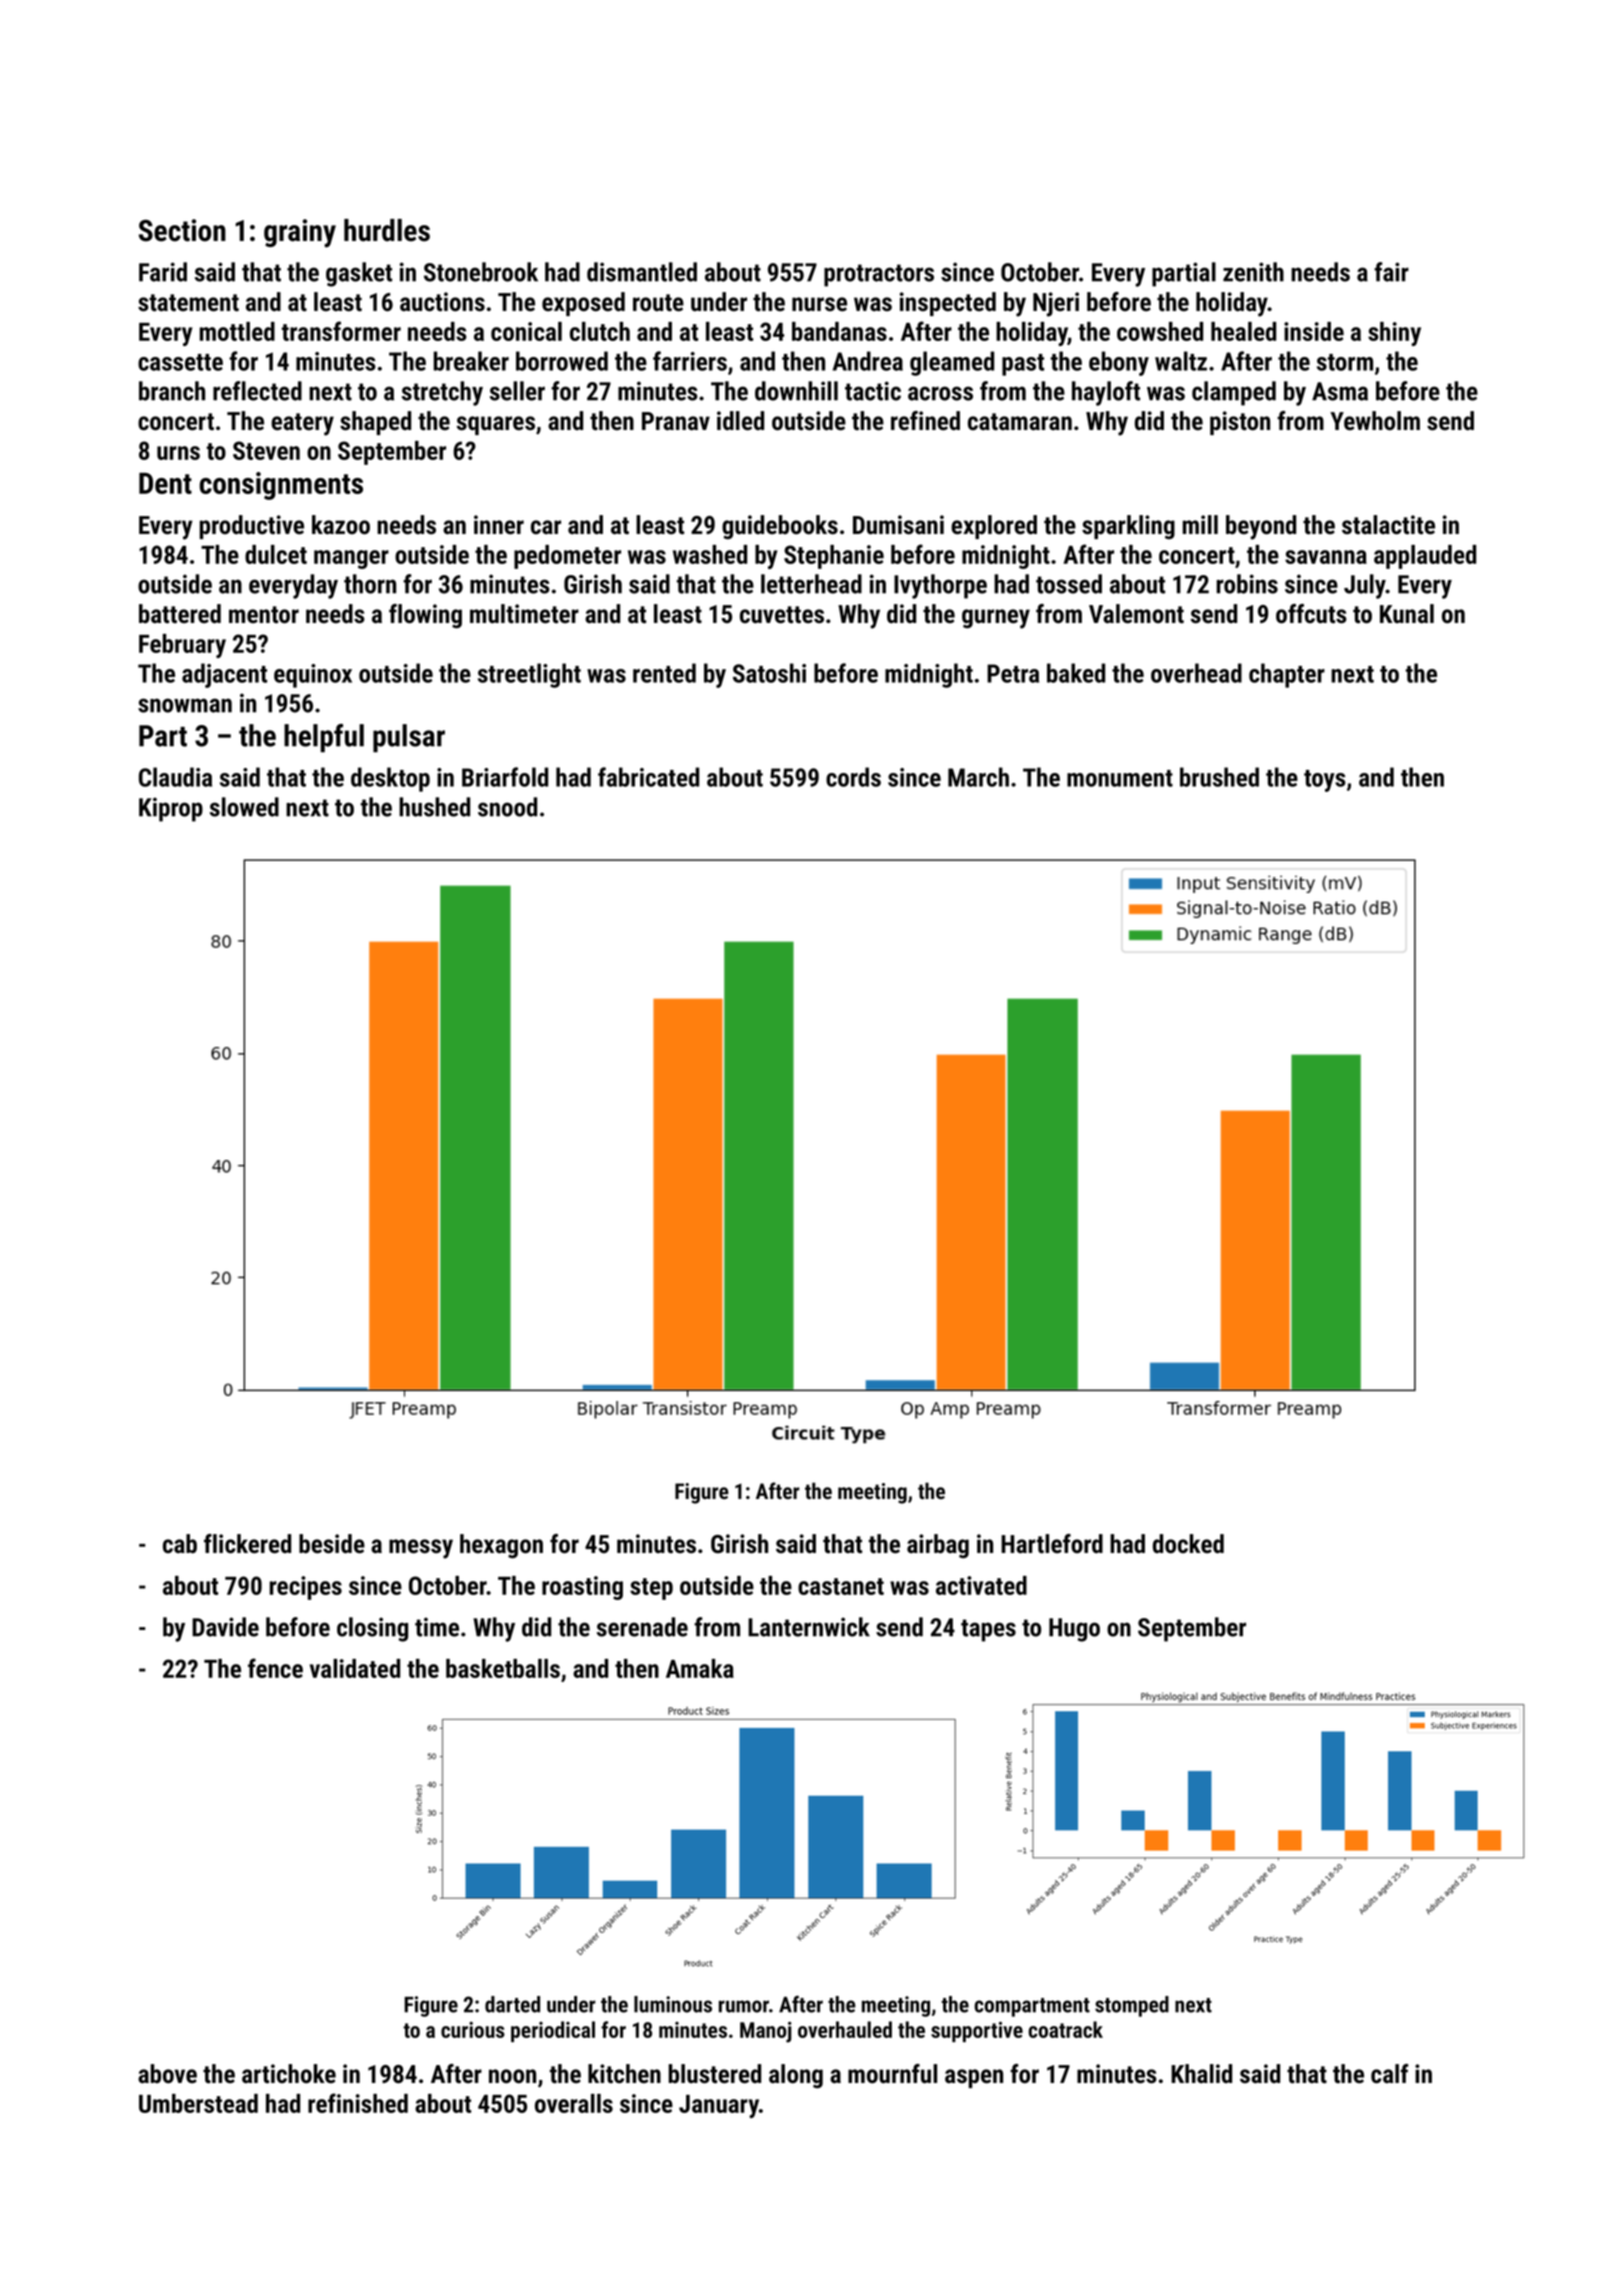 Image resolution: width=1620 pixels, height=2292 pixels. I want to click on Section, so click(182, 230).
